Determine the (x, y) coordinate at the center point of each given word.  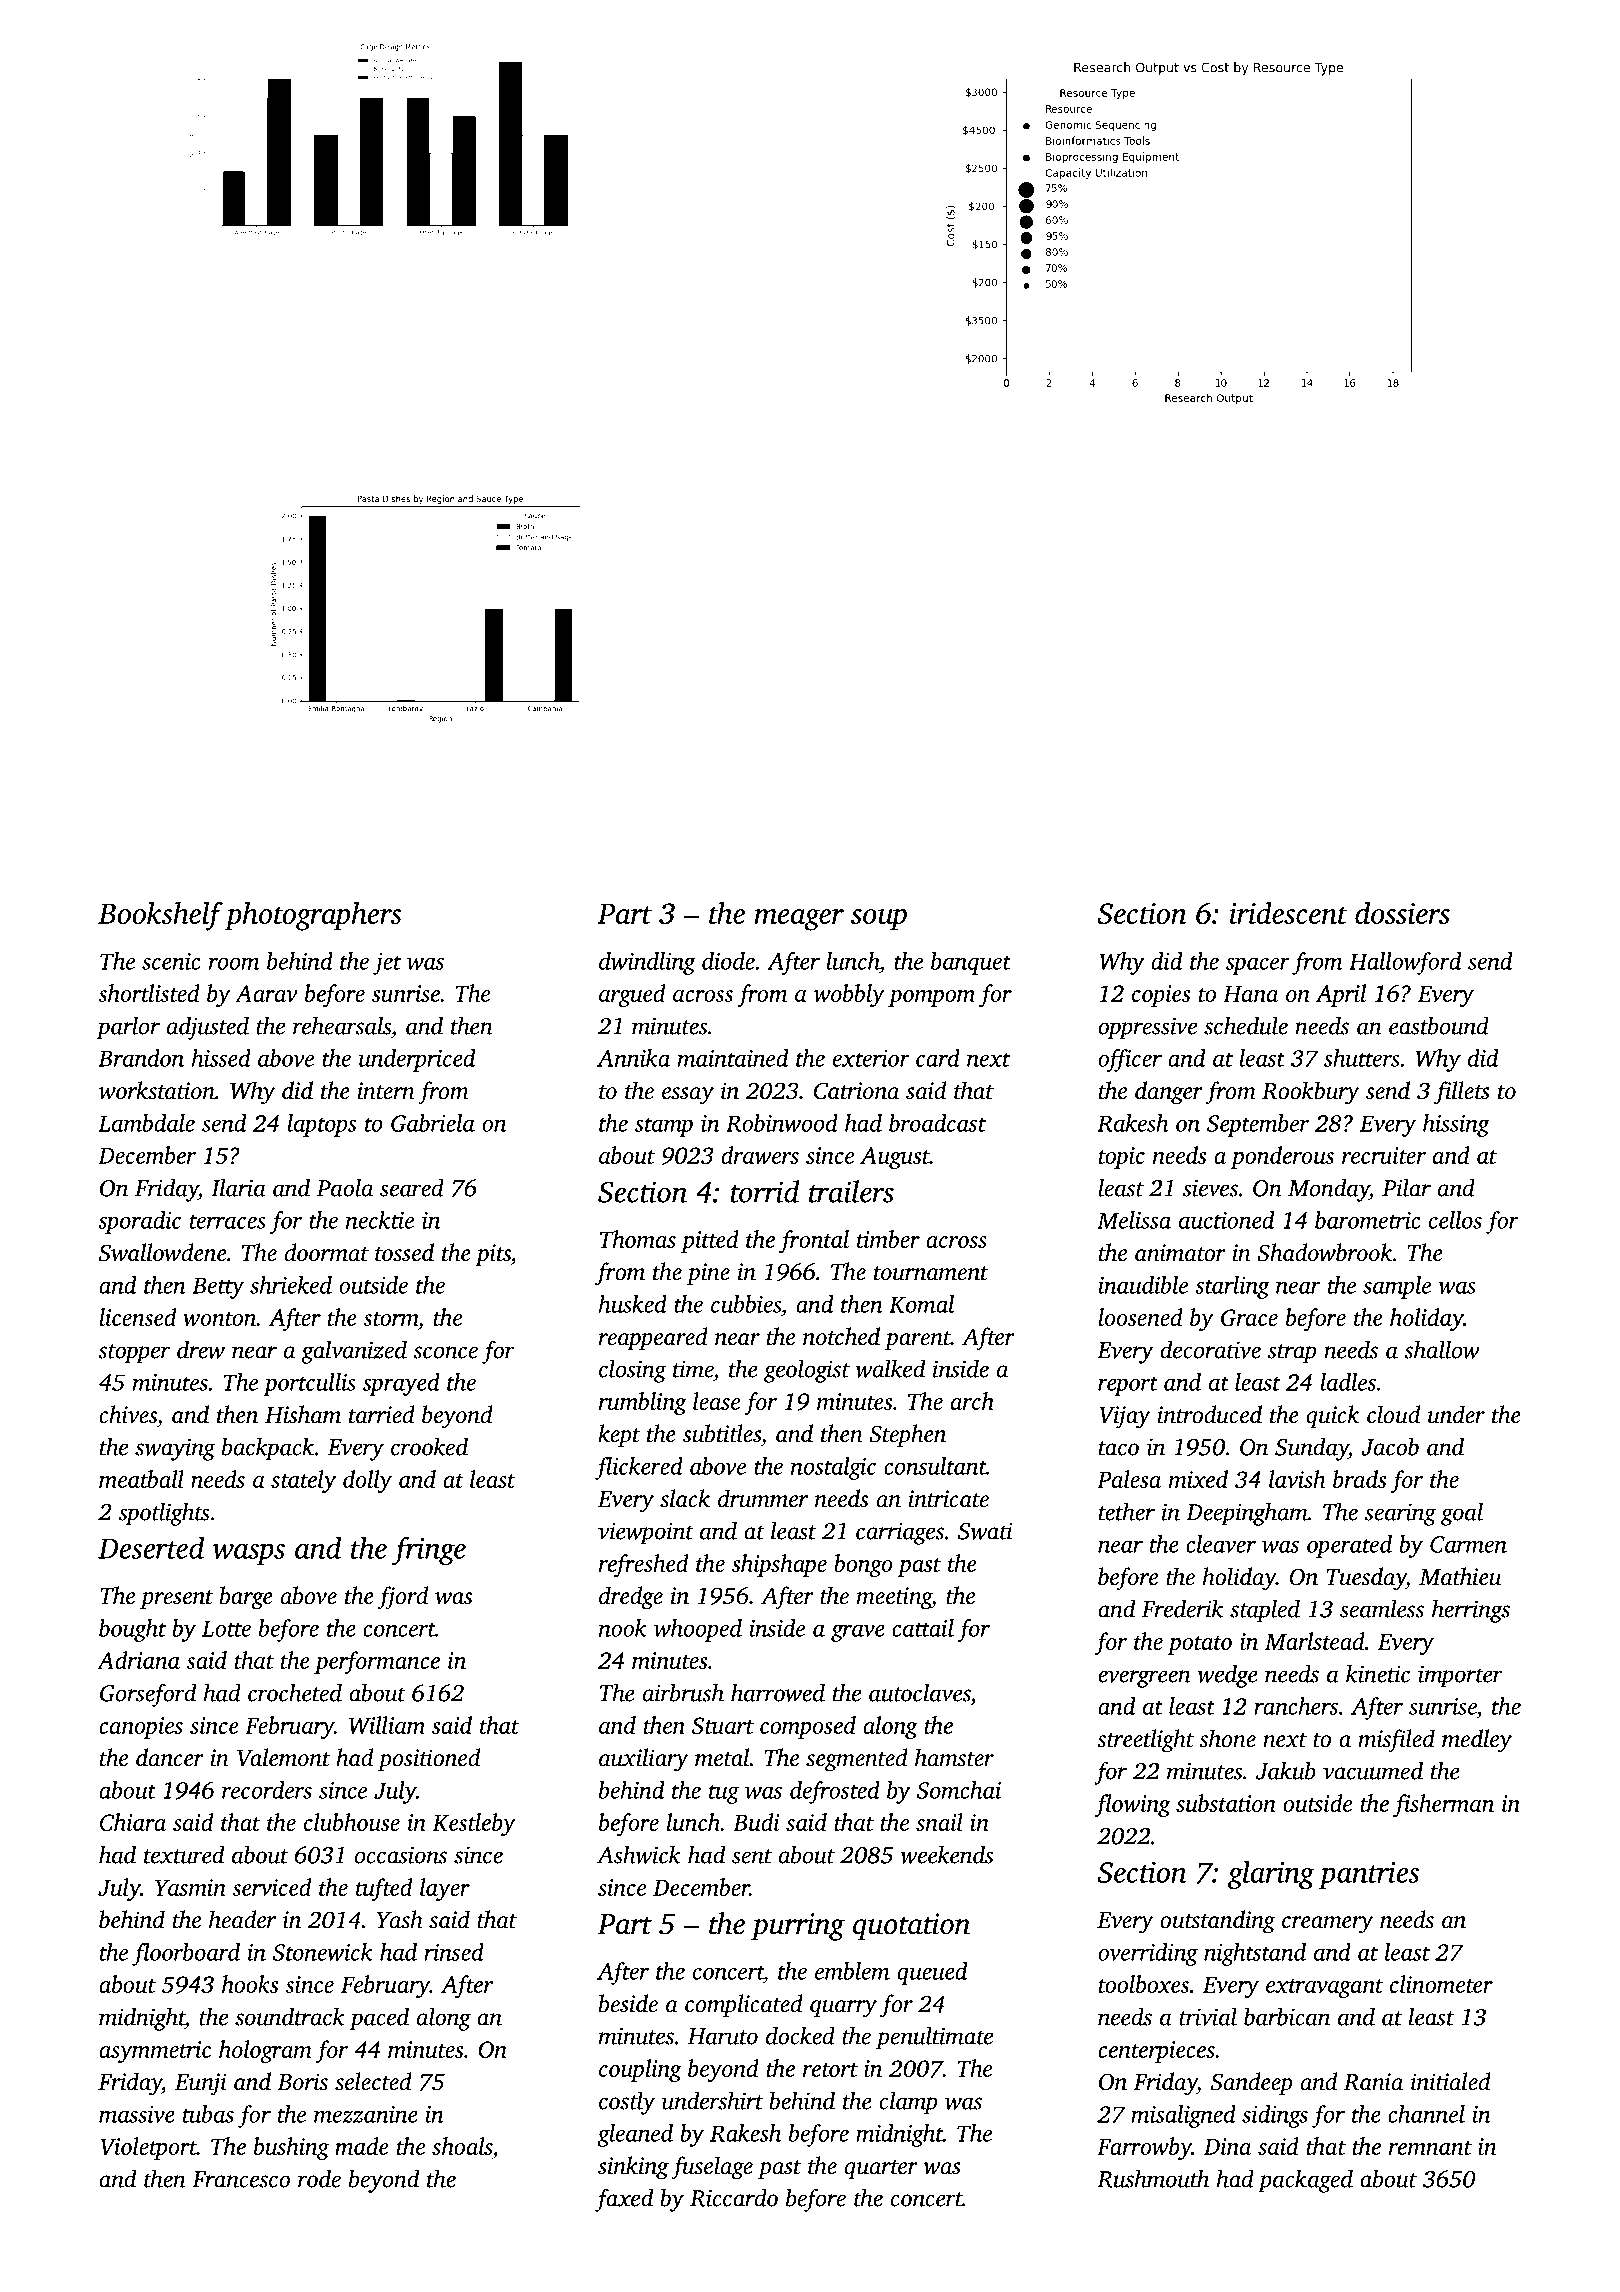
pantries (1369, 1875)
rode (319, 2178)
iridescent (1288, 913)
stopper (134, 1354)
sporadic (139, 1222)
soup (879, 919)
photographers (313, 916)
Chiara (133, 1822)
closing (633, 1371)
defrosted (835, 1792)
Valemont (284, 1757)
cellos (1455, 1220)
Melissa (1134, 1220)
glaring (1271, 1874)
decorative (1210, 1349)
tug (724, 1794)
